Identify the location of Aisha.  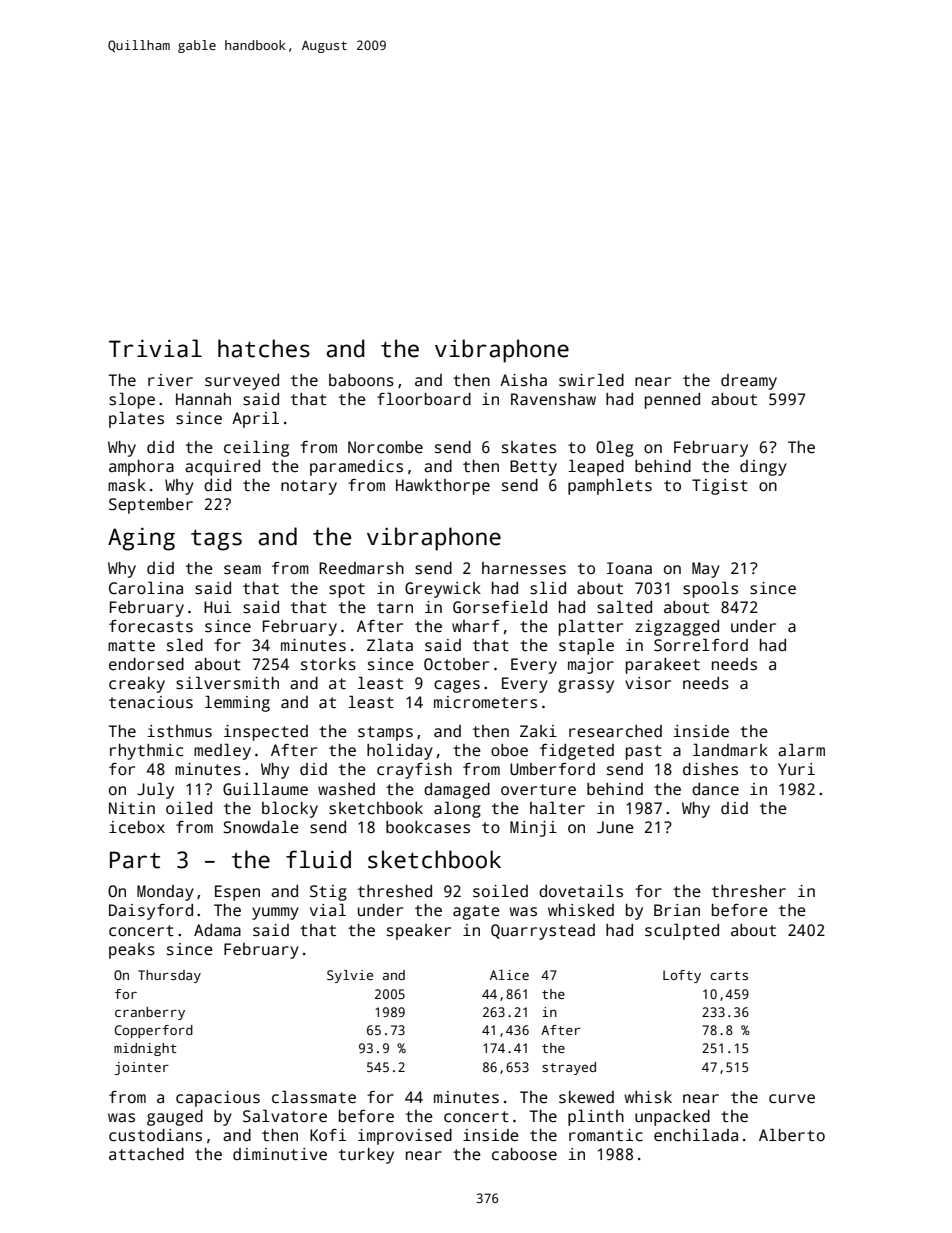
(523, 380).
